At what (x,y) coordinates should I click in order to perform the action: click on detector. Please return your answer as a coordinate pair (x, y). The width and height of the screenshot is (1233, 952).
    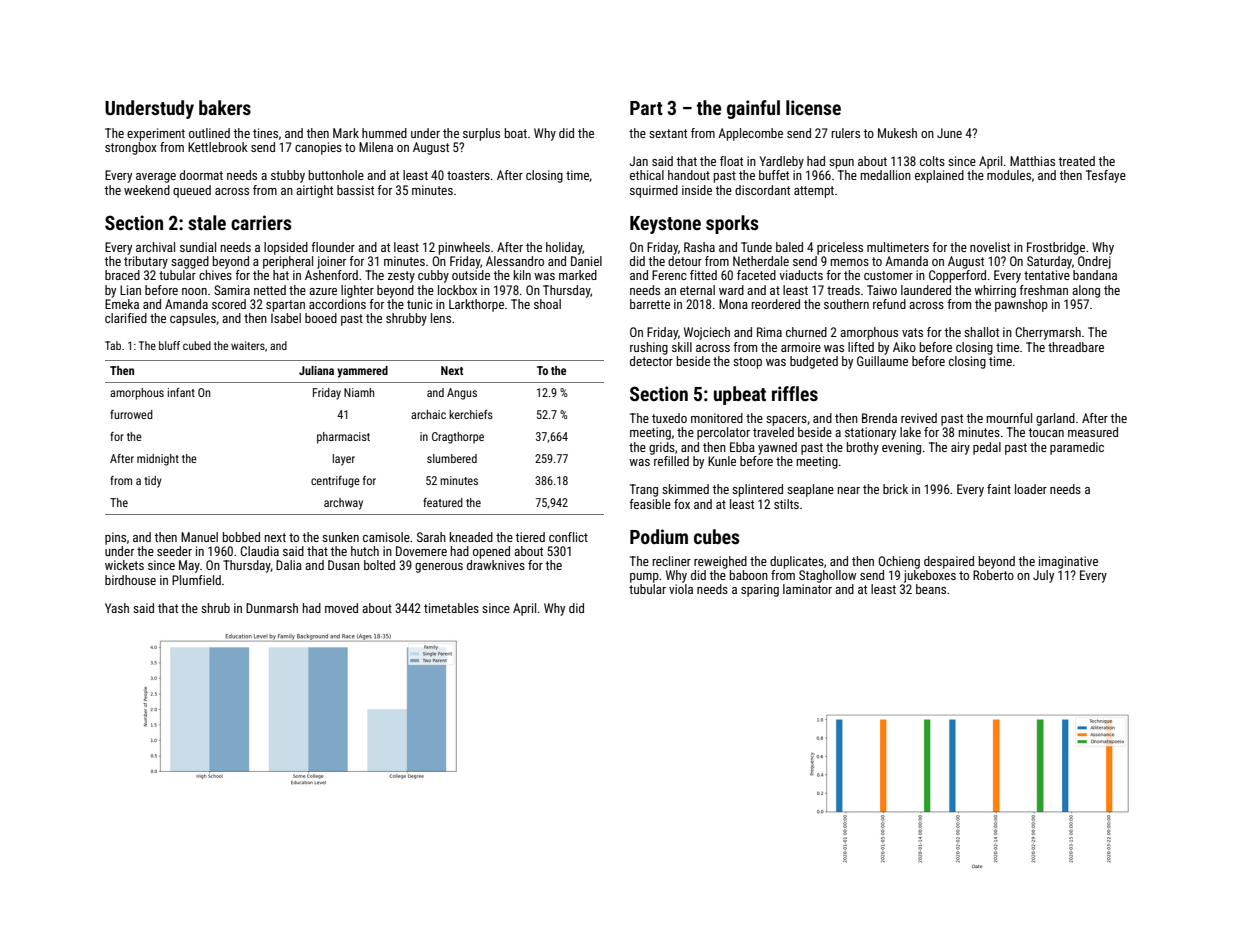
    Looking at the image, I should click on (651, 361).
